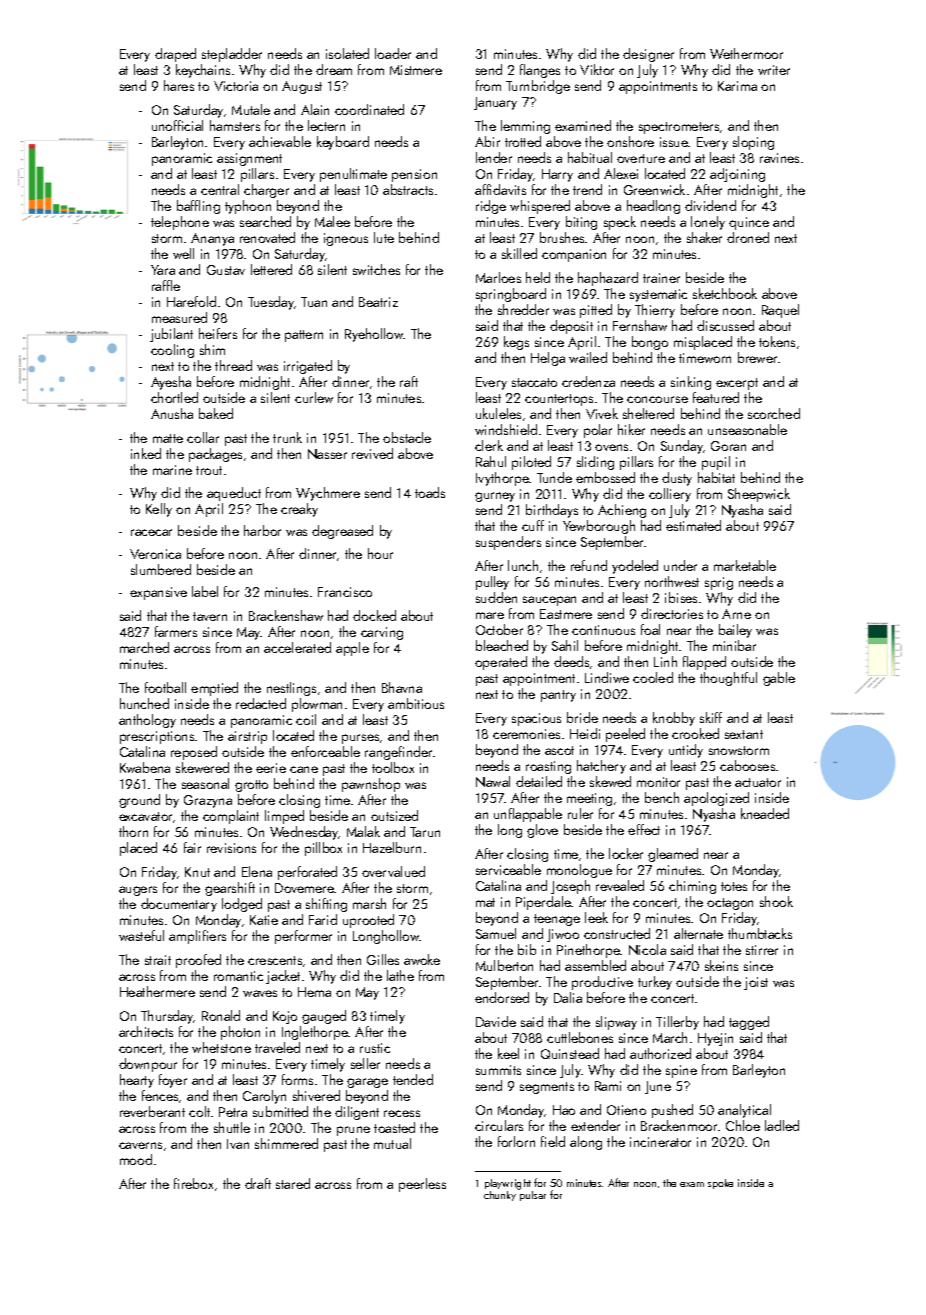 The height and width of the screenshot is (1315, 926). Describe the element at coordinates (133, 831) in the screenshot. I see `thorn` at that location.
